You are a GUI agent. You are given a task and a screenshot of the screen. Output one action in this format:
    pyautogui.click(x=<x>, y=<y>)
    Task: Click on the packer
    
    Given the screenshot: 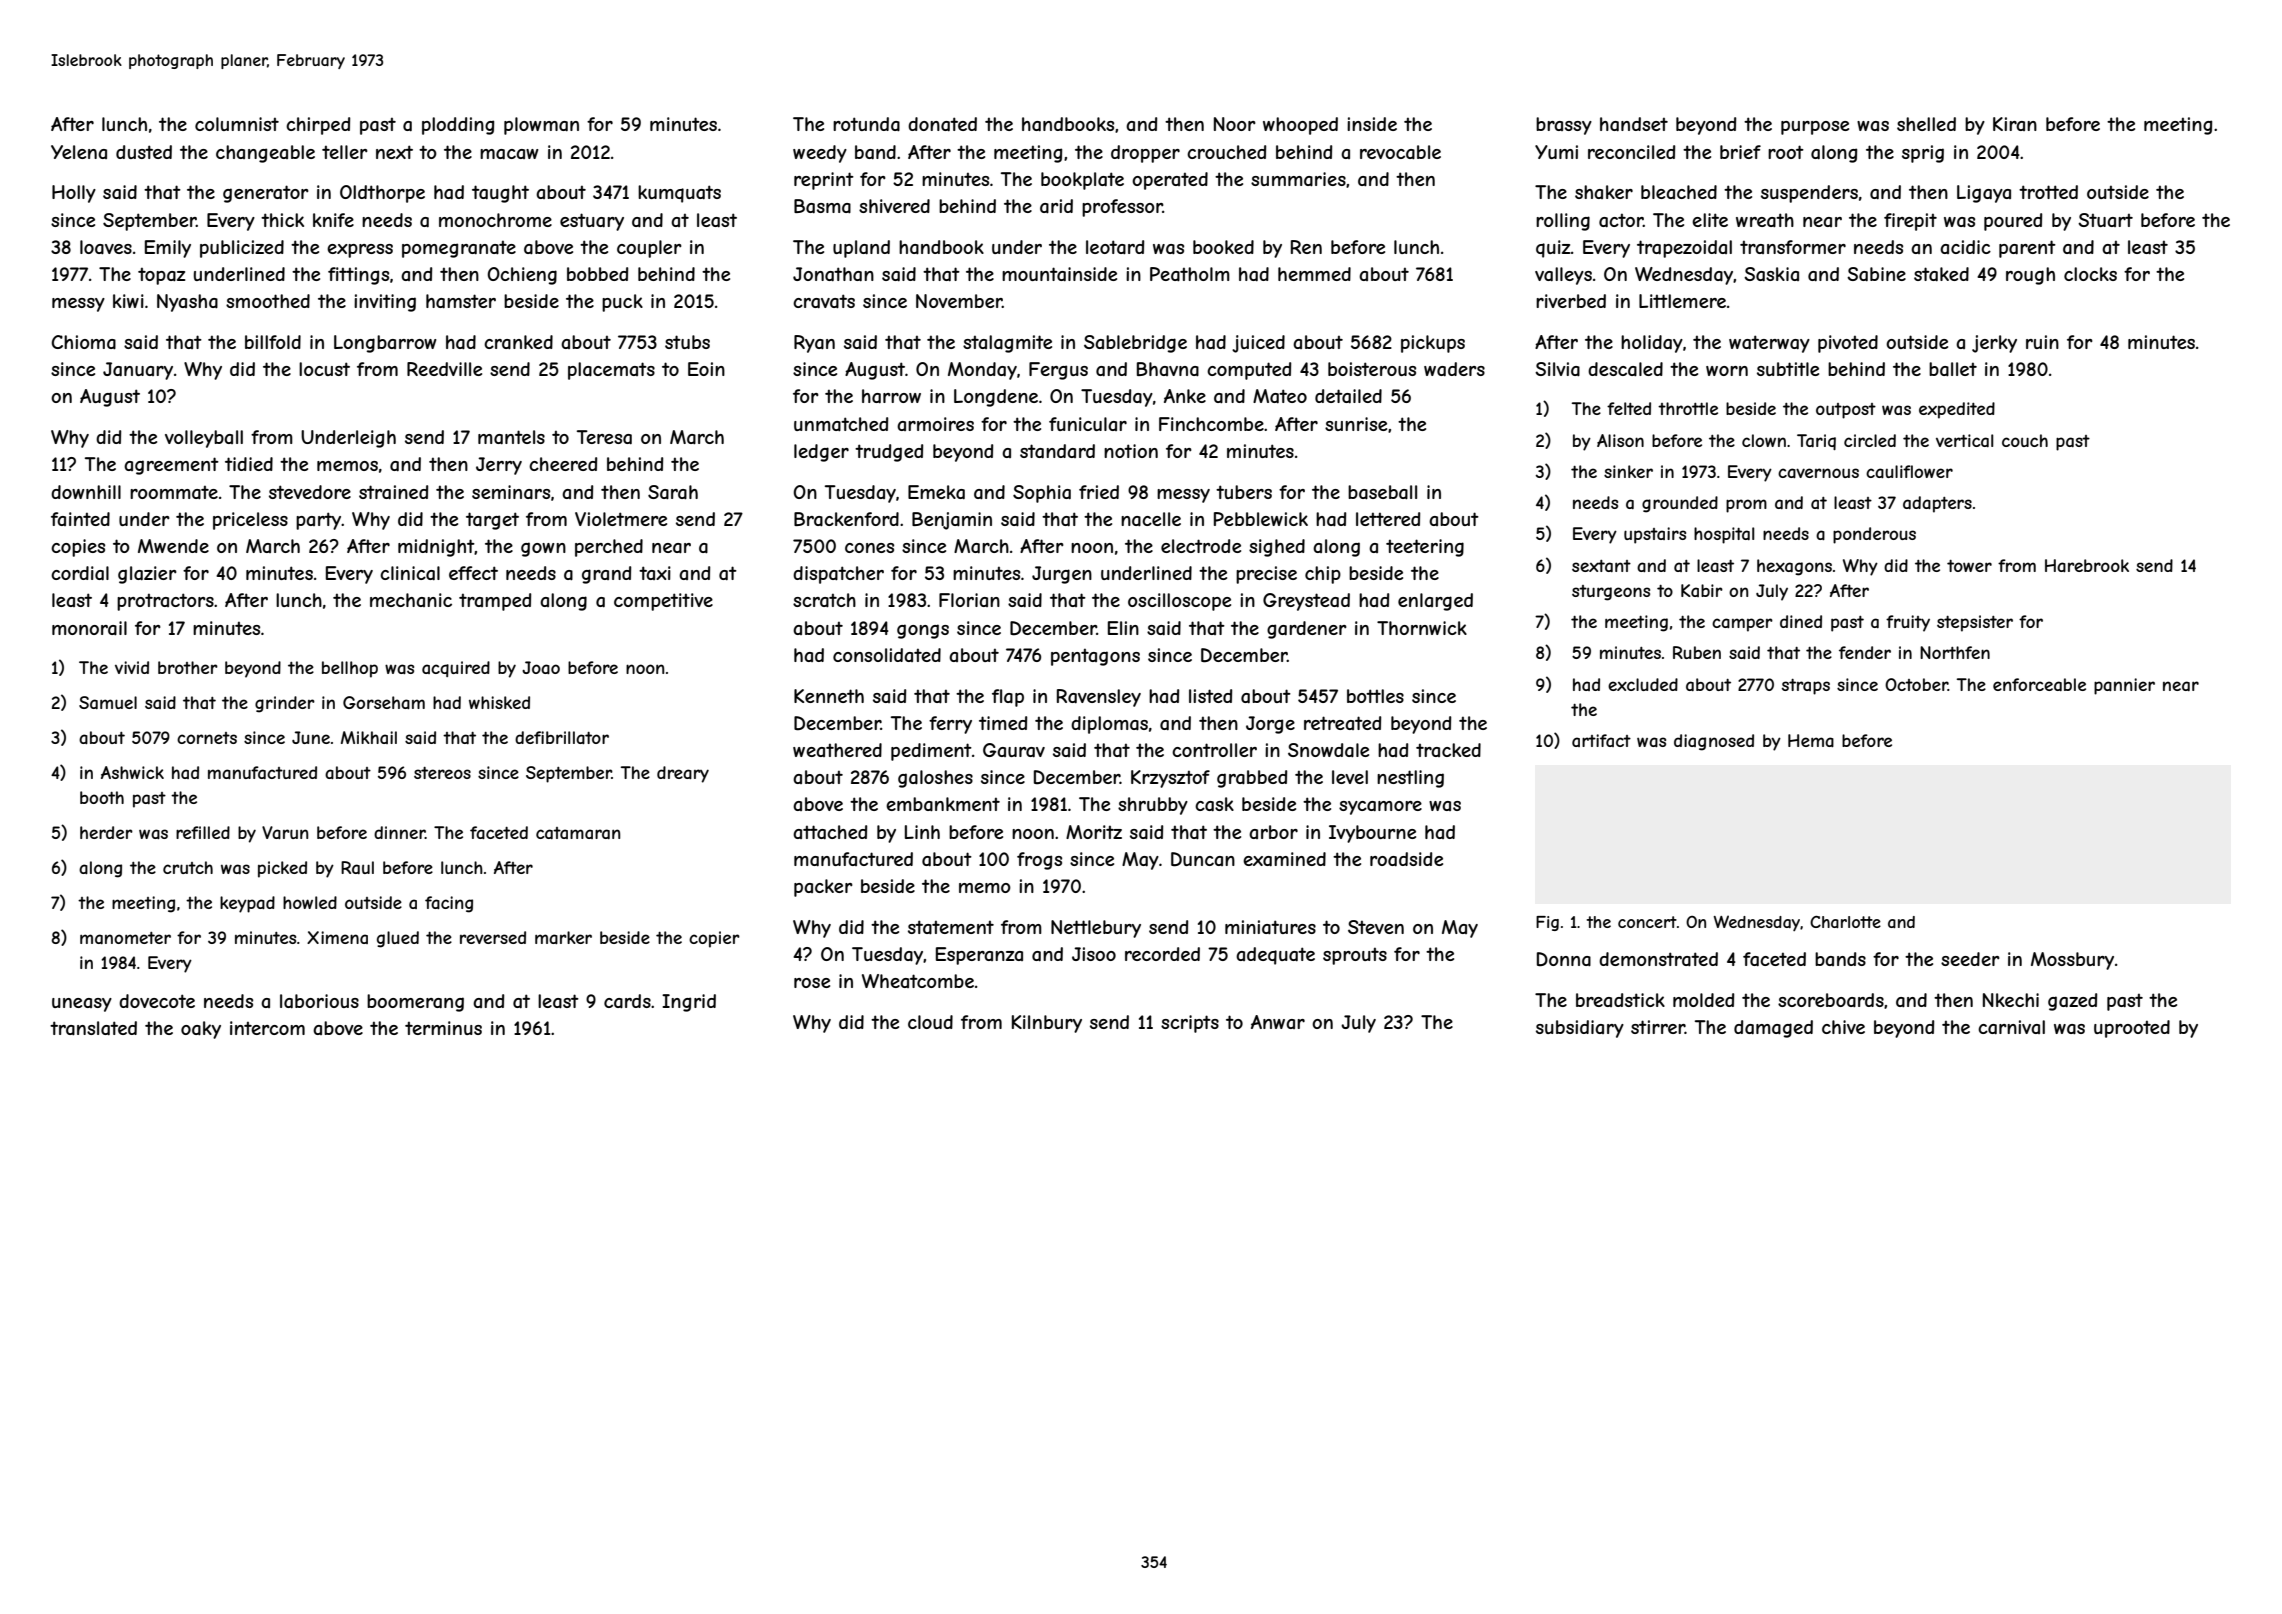 What is the action you would take?
    pyautogui.click(x=823, y=888)
